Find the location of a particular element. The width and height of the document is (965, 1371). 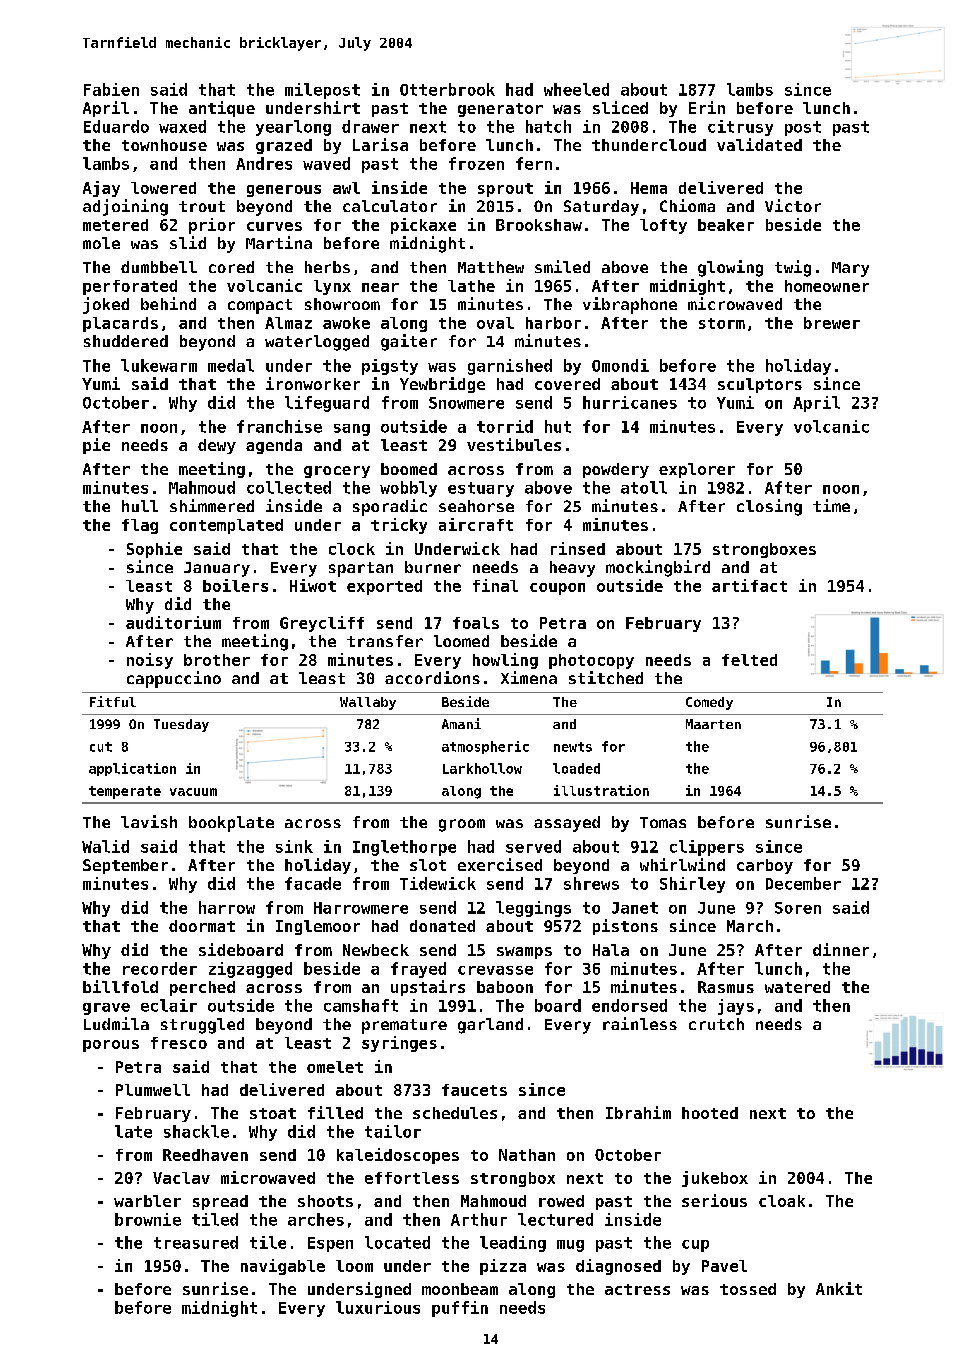

validated is located at coordinates (759, 144).
